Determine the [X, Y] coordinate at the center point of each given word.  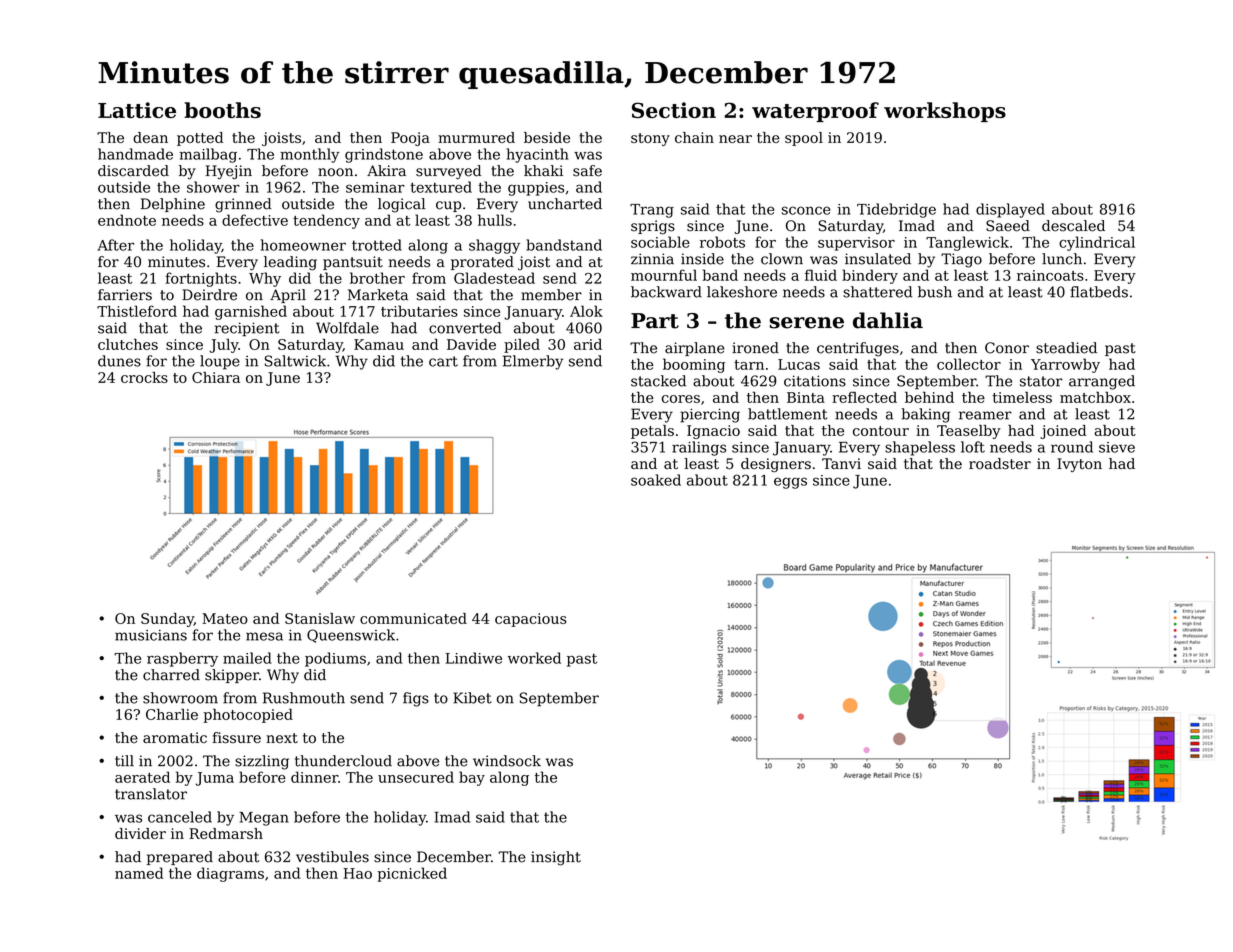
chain [694, 137]
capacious [531, 620]
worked [534, 658]
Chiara [216, 377]
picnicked [412, 874]
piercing [710, 415]
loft [973, 447]
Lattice [137, 110]
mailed [247, 658]
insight [556, 858]
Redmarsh [226, 833]
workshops [945, 112]
